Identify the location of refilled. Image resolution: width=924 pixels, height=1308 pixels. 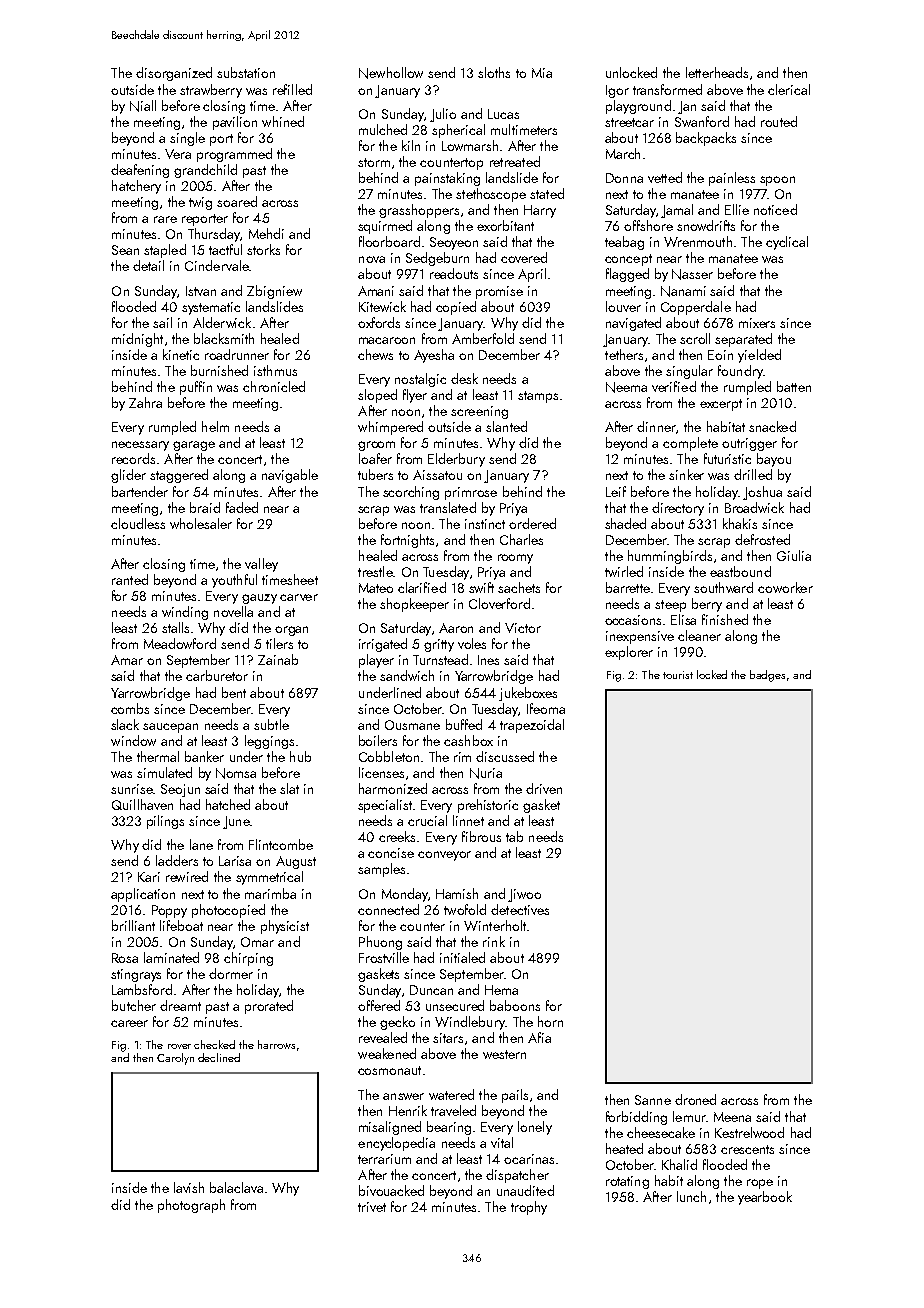
(292, 89).
